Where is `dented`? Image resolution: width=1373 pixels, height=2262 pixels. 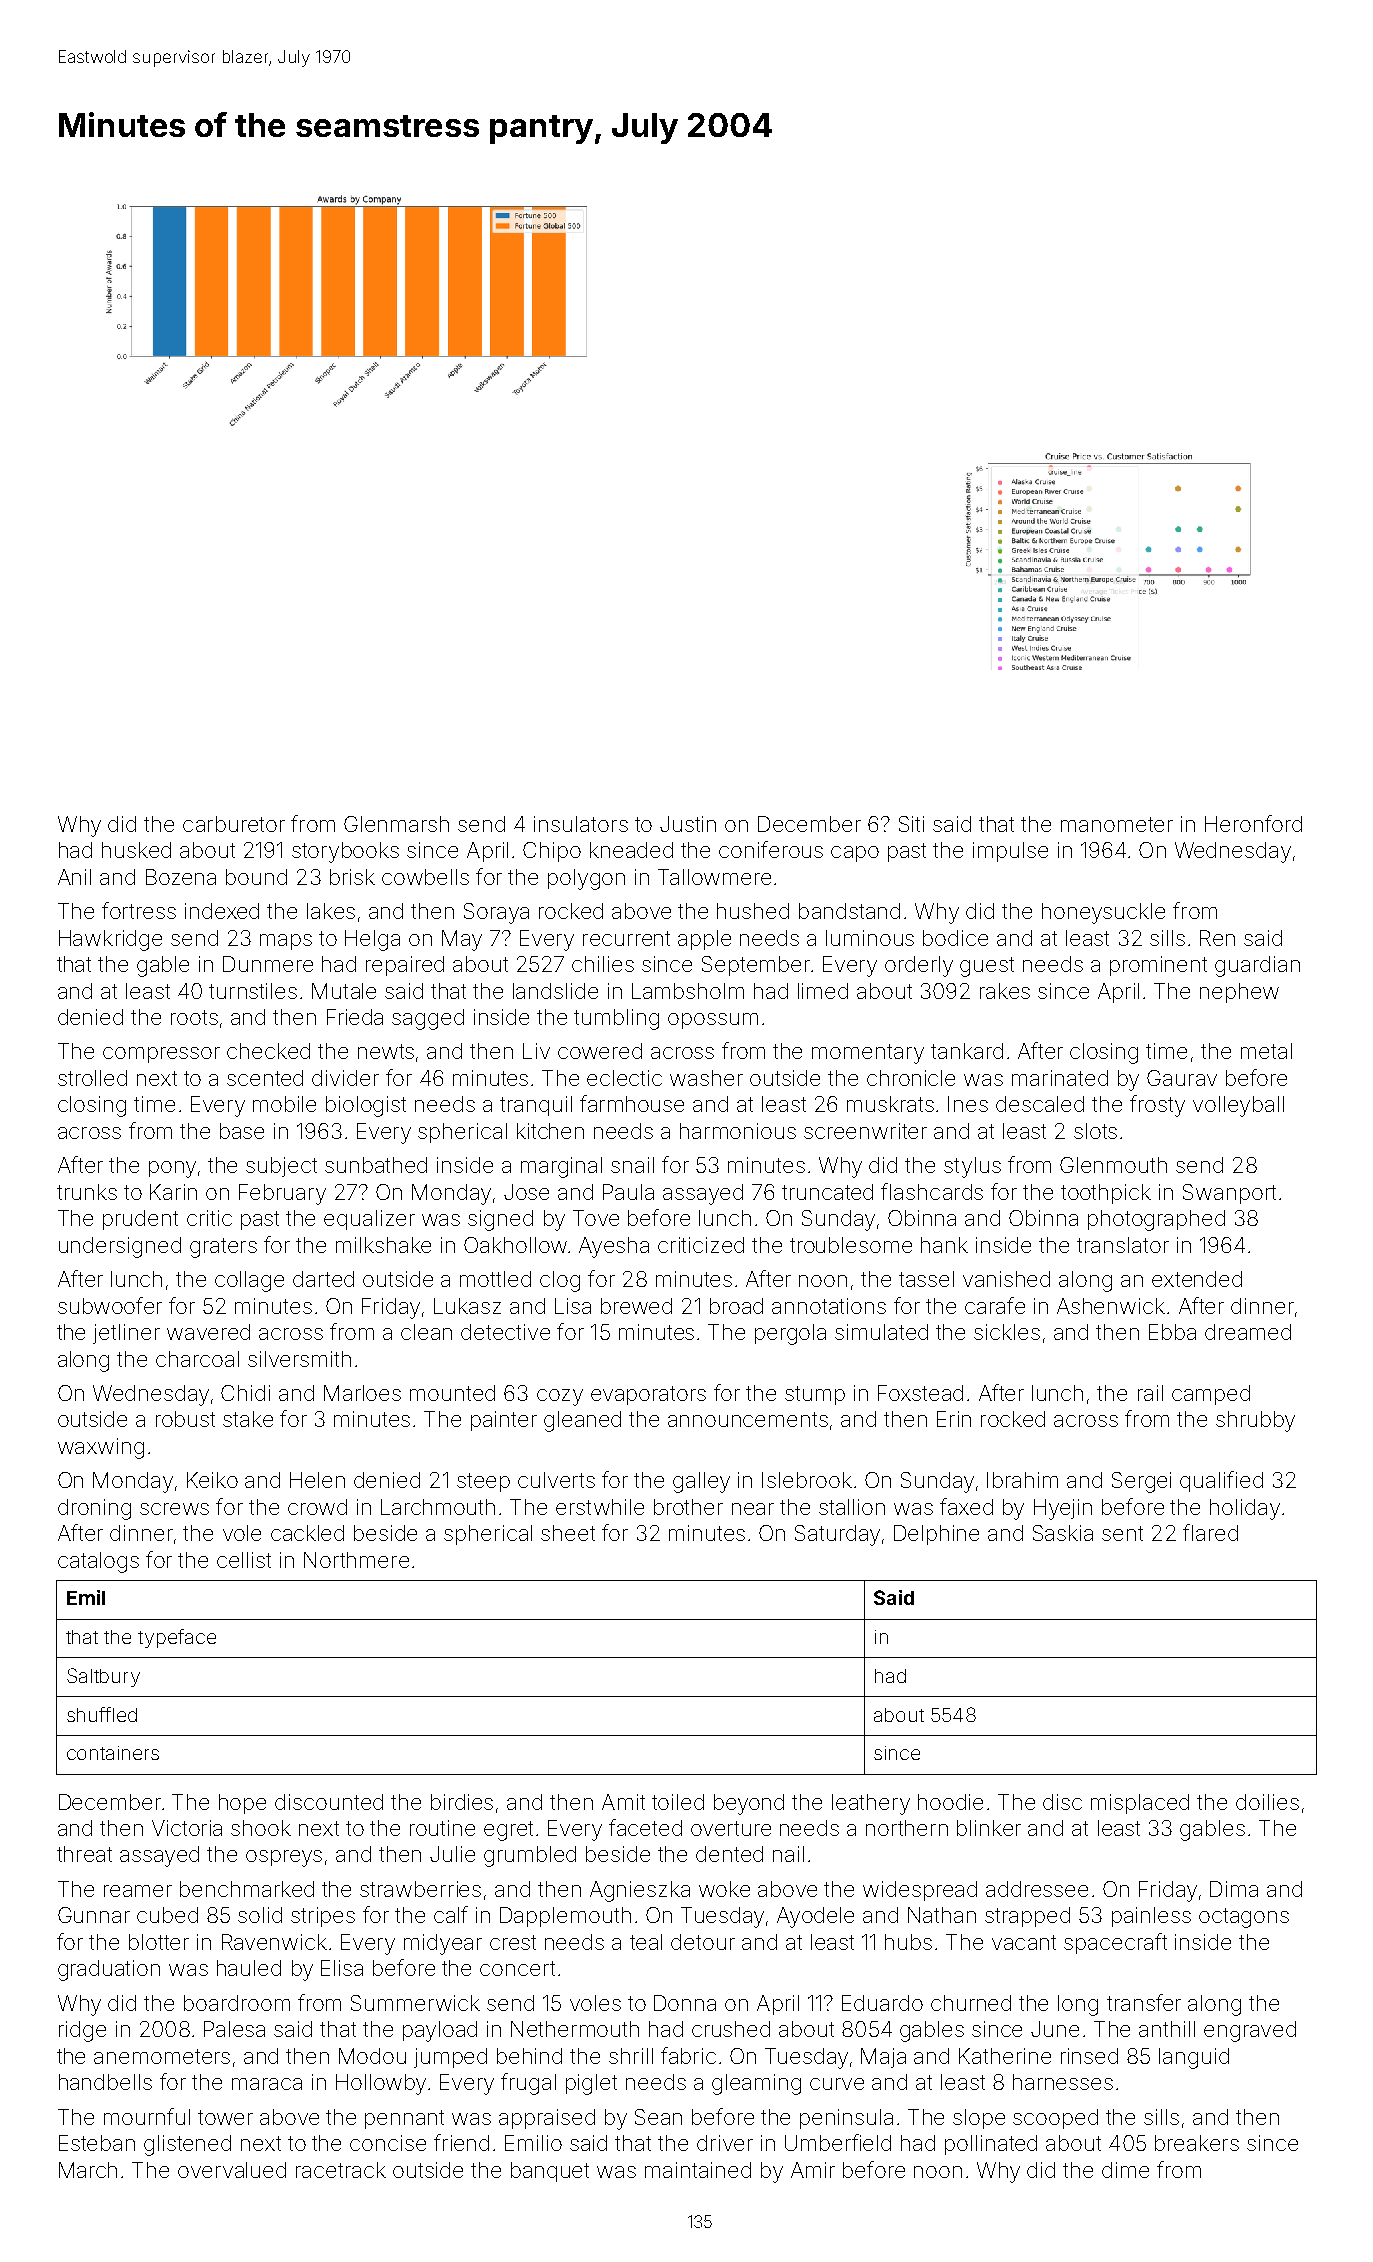 dented is located at coordinates (729, 1854).
